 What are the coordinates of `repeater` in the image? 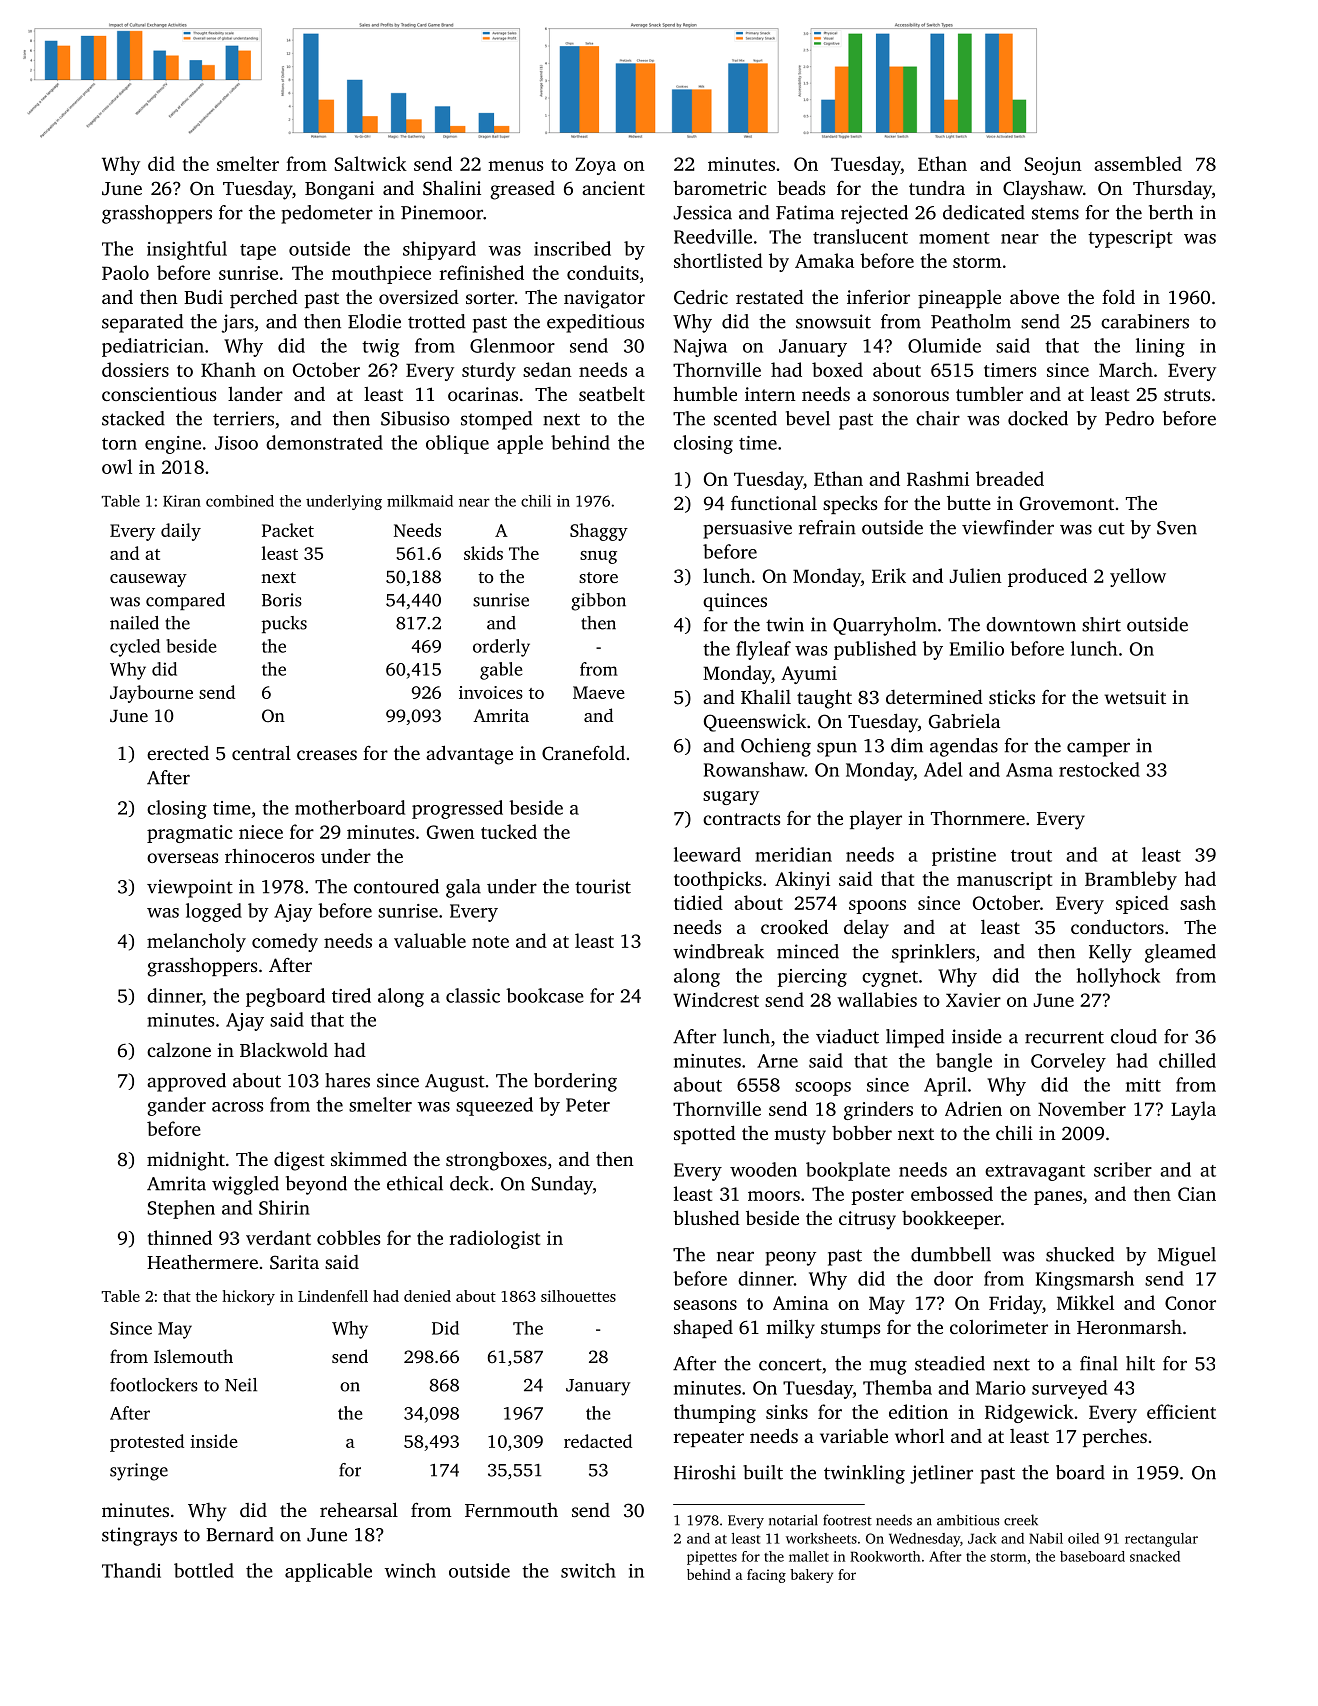 It's located at (709, 1439).
